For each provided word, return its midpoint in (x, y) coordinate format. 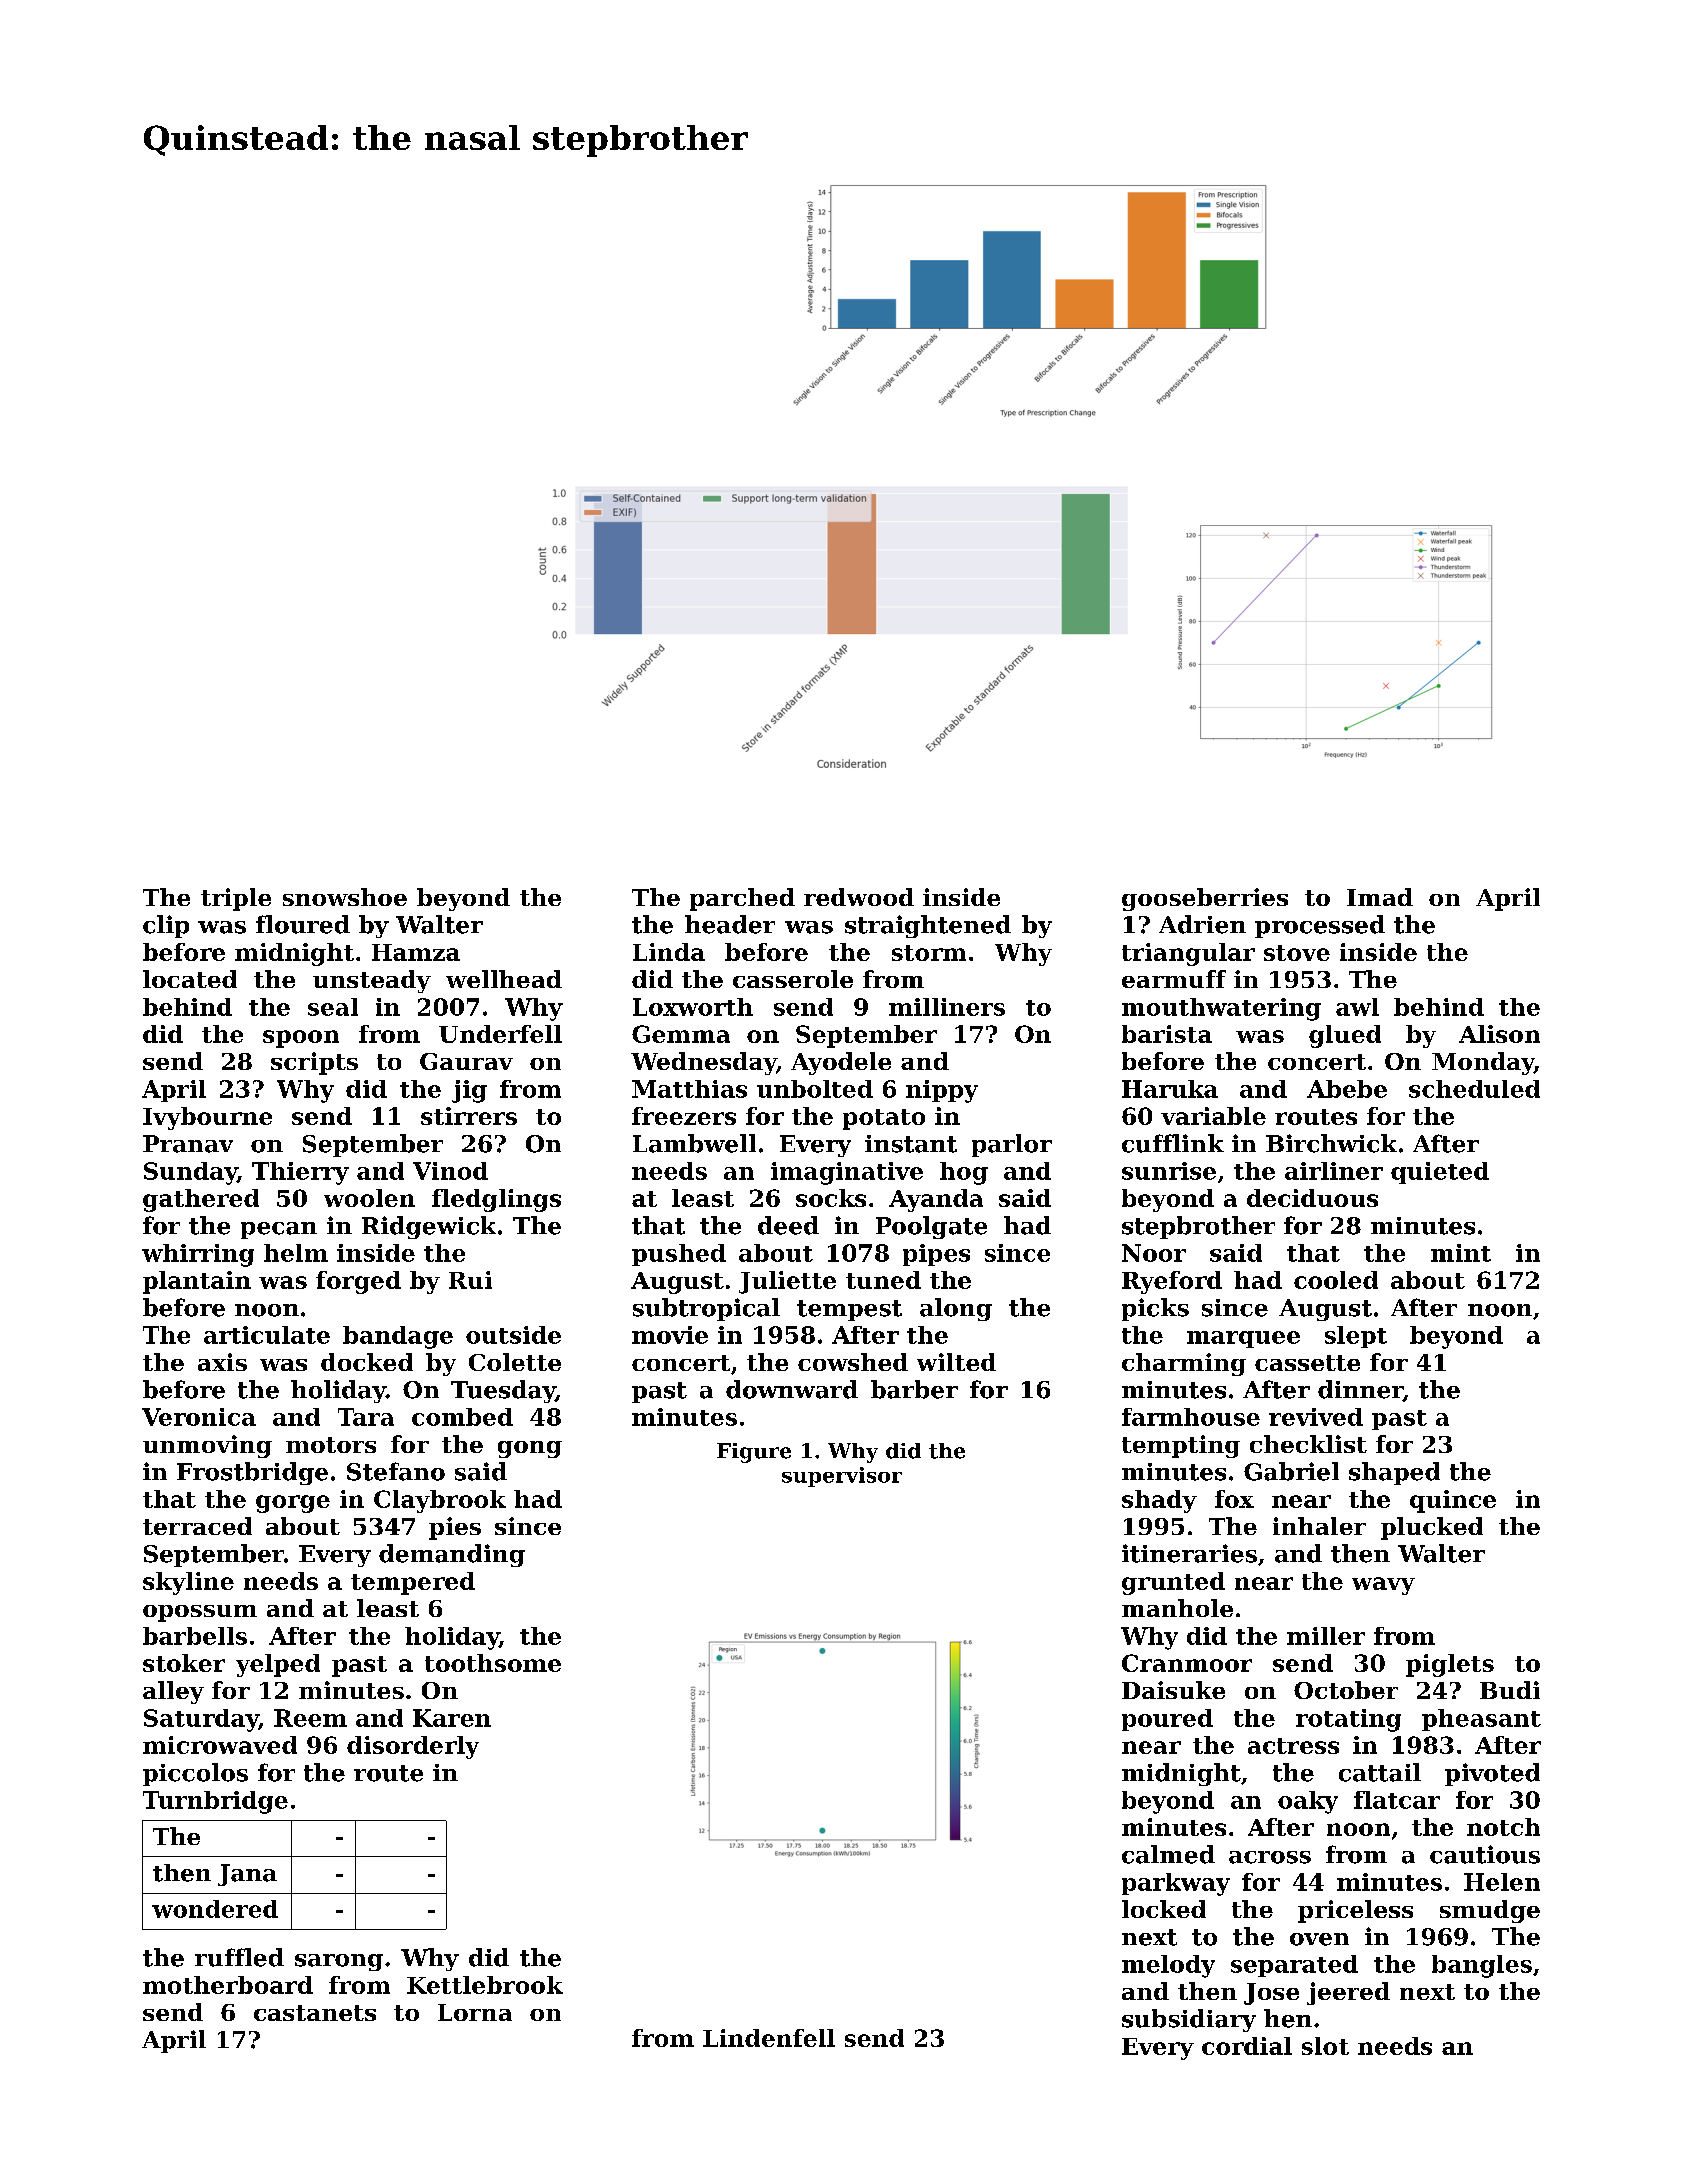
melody (1168, 1966)
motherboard (228, 1985)
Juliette (787, 1282)
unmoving (207, 1446)
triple (236, 899)
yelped (278, 1665)
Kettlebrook (485, 1985)
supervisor (842, 1477)
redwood (859, 897)
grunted (1173, 1583)
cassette (1307, 1363)
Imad (1380, 897)
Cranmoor (1187, 1663)
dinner (1360, 1390)
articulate (267, 1335)
